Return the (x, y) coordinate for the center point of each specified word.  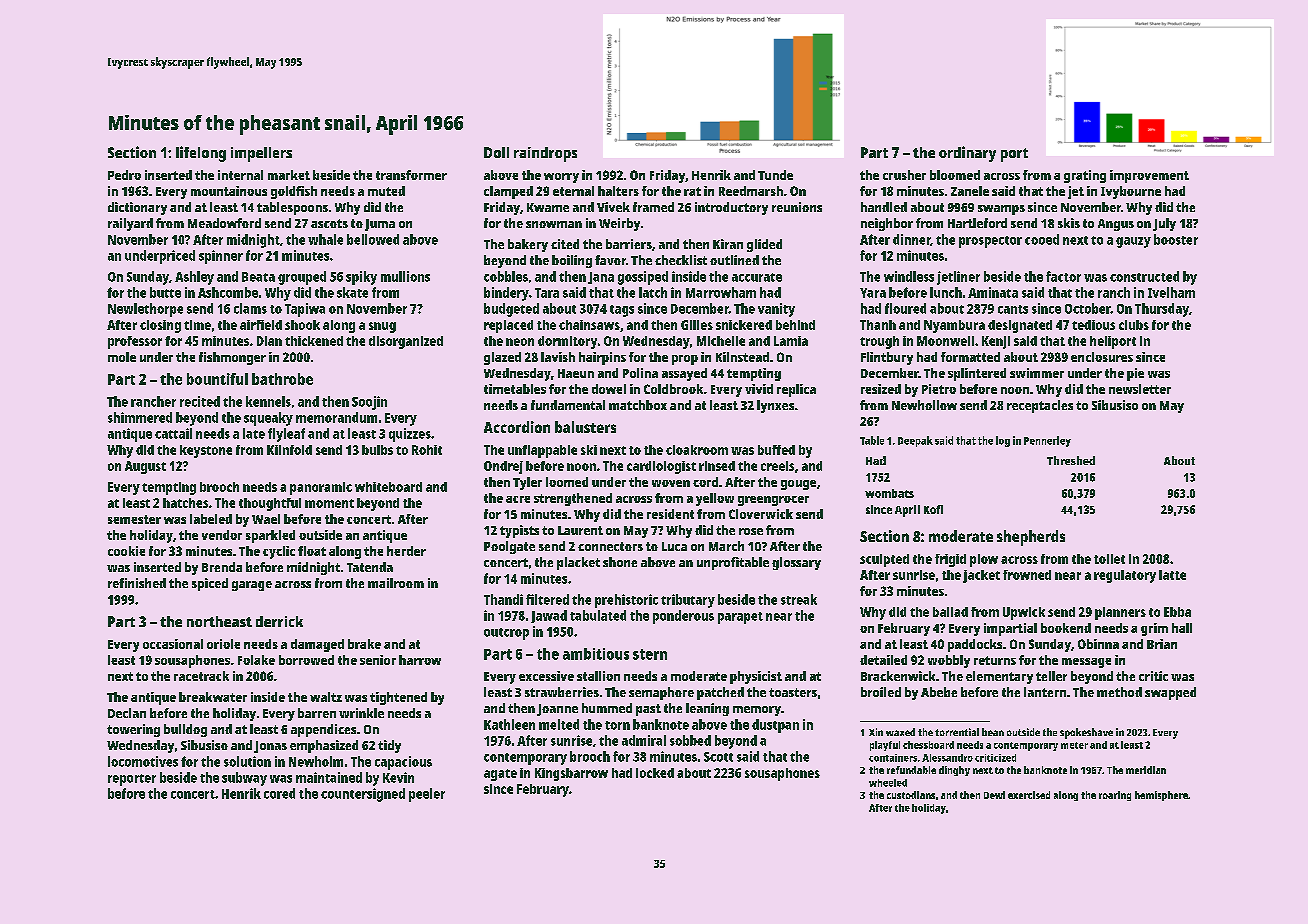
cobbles (506, 276)
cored (279, 793)
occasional (173, 644)
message (1086, 663)
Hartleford (977, 223)
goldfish (294, 192)
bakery (528, 245)
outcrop (506, 634)
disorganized (406, 342)
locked (655, 773)
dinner (912, 240)
